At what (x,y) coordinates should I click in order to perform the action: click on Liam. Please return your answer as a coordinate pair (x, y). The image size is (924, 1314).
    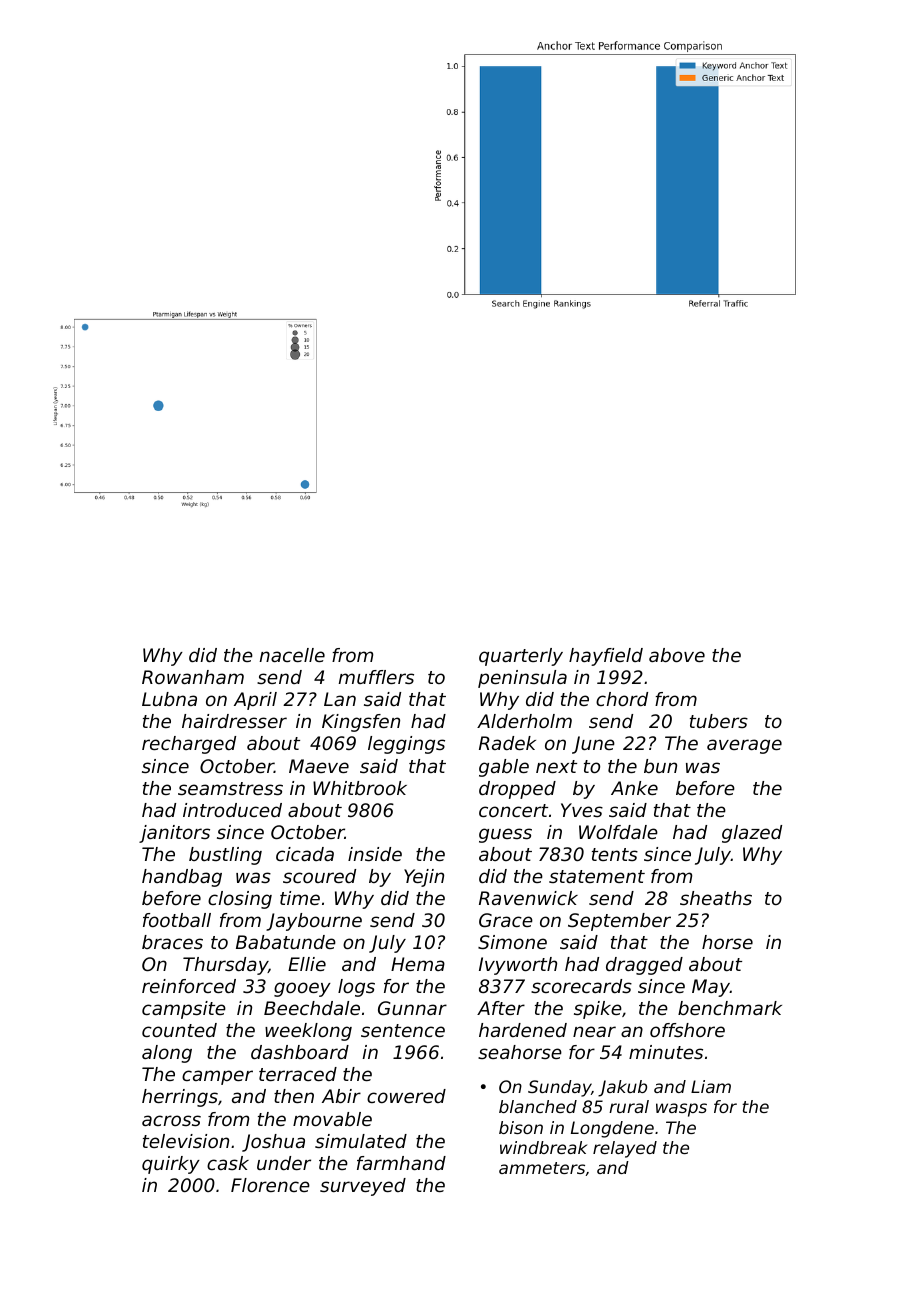
    Looking at the image, I should click on (711, 1086).
